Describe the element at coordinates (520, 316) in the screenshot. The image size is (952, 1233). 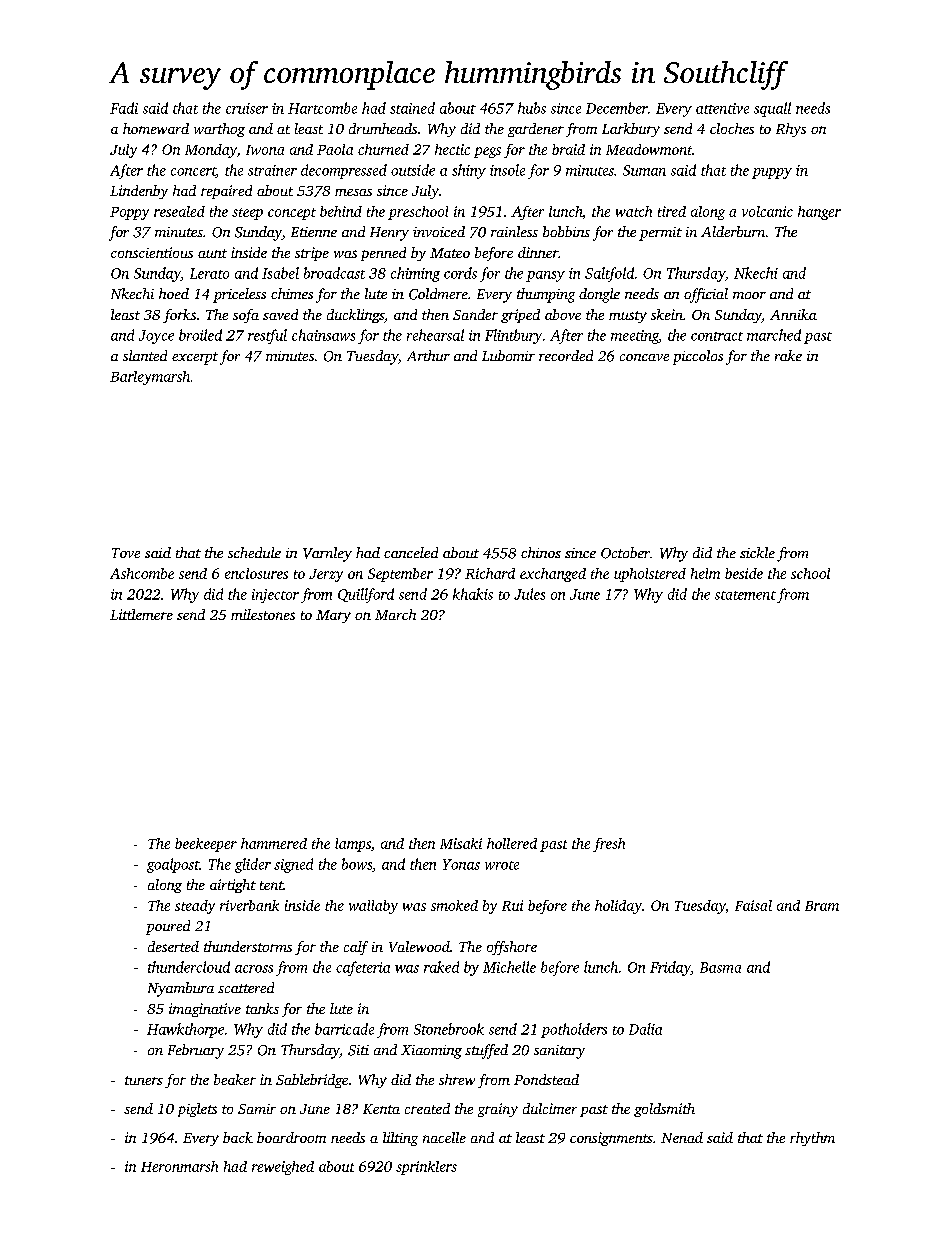
I see `griped` at that location.
